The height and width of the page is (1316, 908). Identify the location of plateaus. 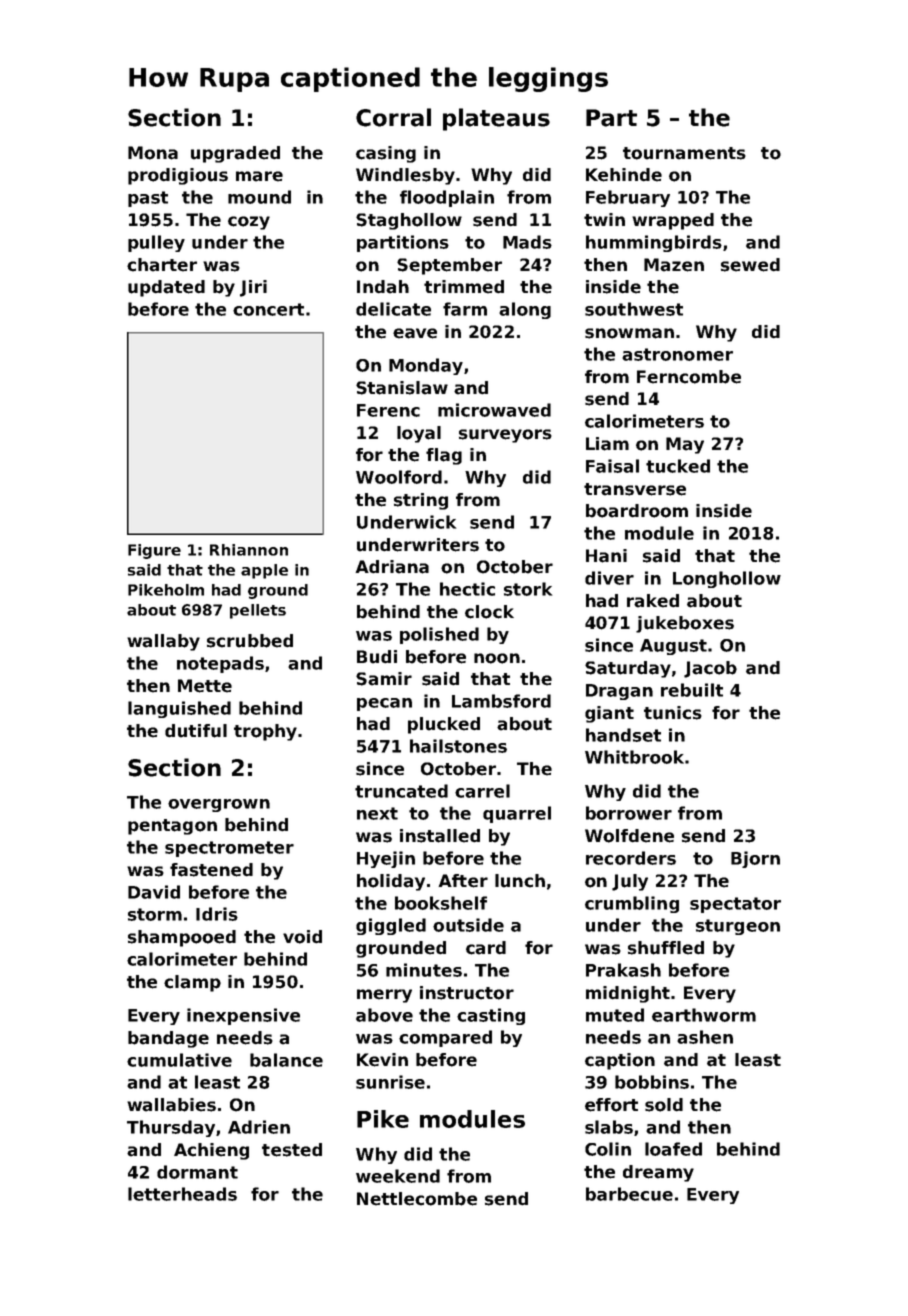
(496, 119).
